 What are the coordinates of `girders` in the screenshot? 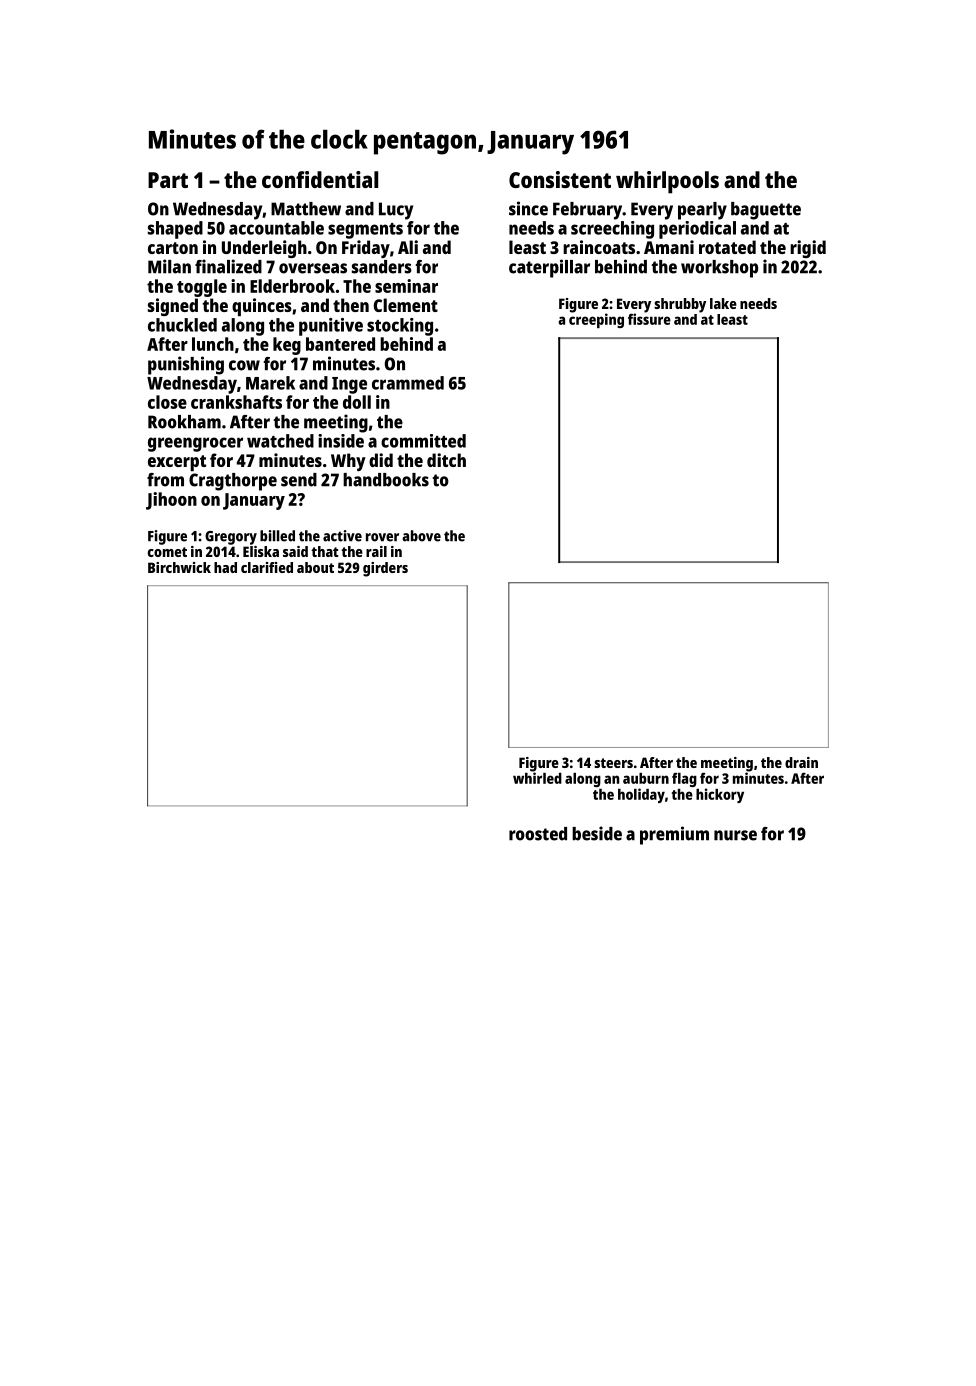 It's located at (385, 569).
